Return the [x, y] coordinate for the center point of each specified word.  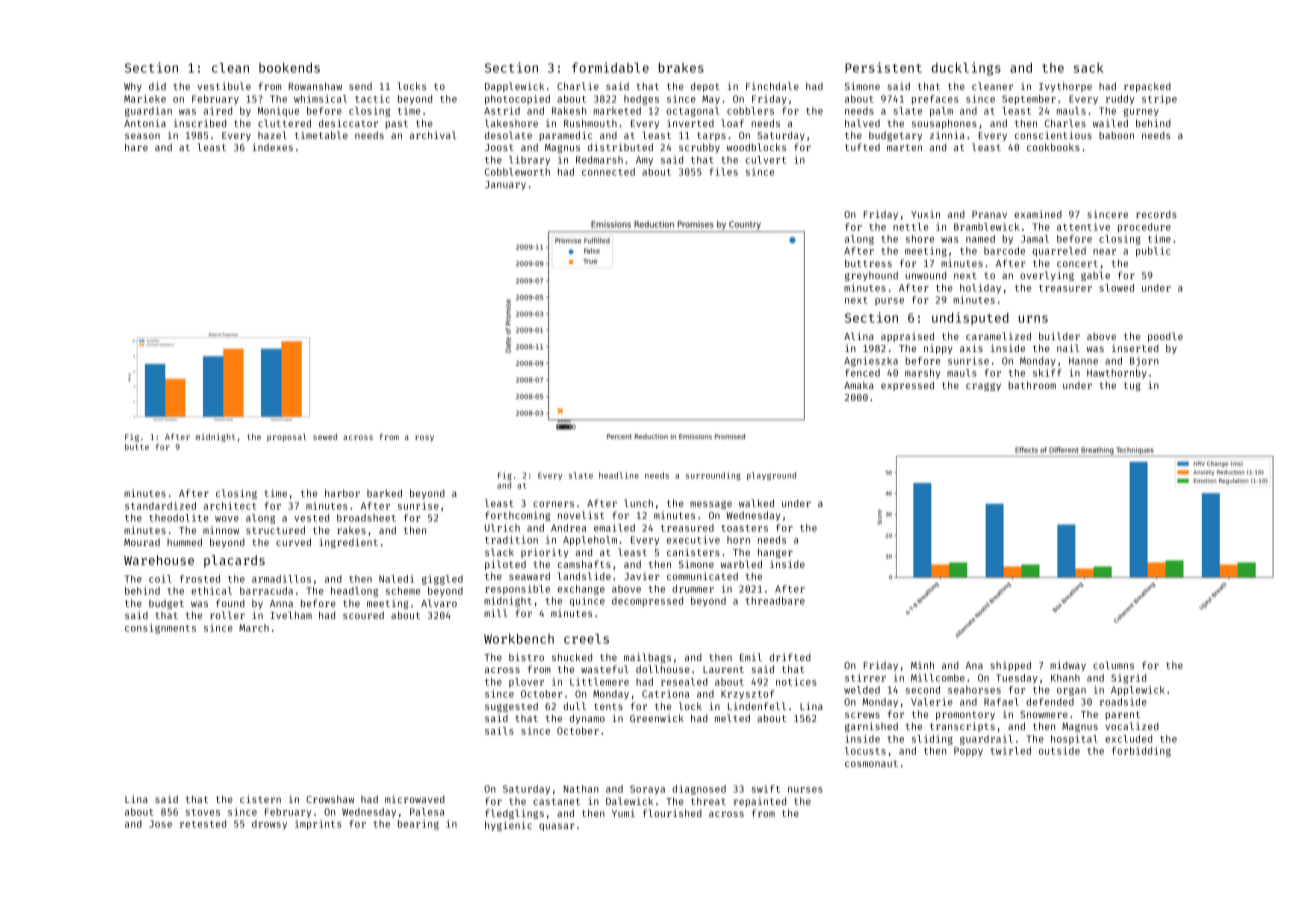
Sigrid [1128, 679]
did [157, 86]
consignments [160, 629]
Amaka [859, 385]
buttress [868, 263]
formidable [610, 67]
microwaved [415, 799]
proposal [286, 437]
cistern [260, 799]
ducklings [966, 69]
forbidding [1141, 752]
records [1156, 214]
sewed [325, 437]
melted [732, 718]
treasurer [1065, 288]
